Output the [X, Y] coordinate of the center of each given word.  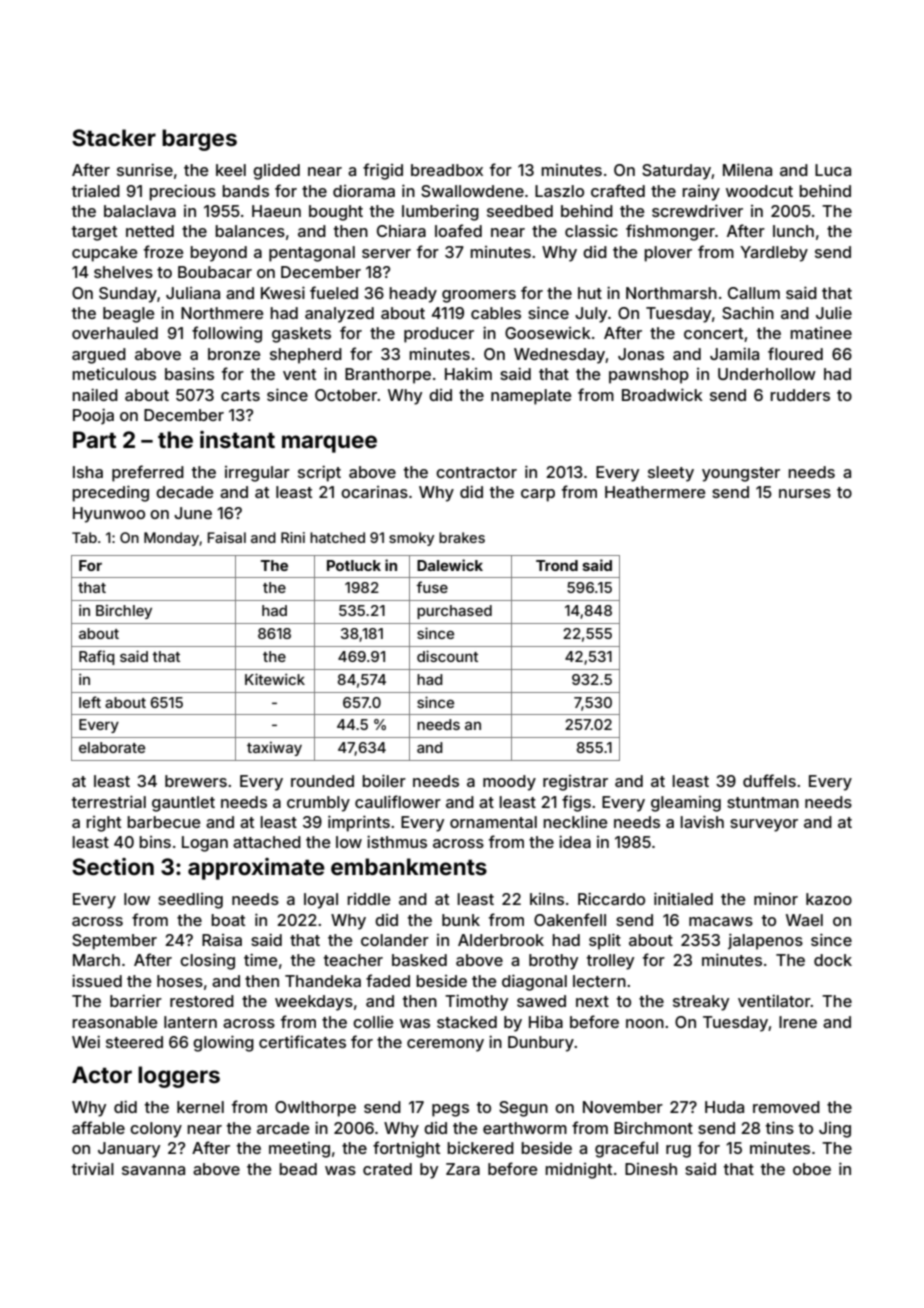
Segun [523, 1109]
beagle [129, 315]
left [90, 702]
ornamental [493, 822]
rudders [800, 395]
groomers [479, 296]
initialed [683, 898]
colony [156, 1130]
